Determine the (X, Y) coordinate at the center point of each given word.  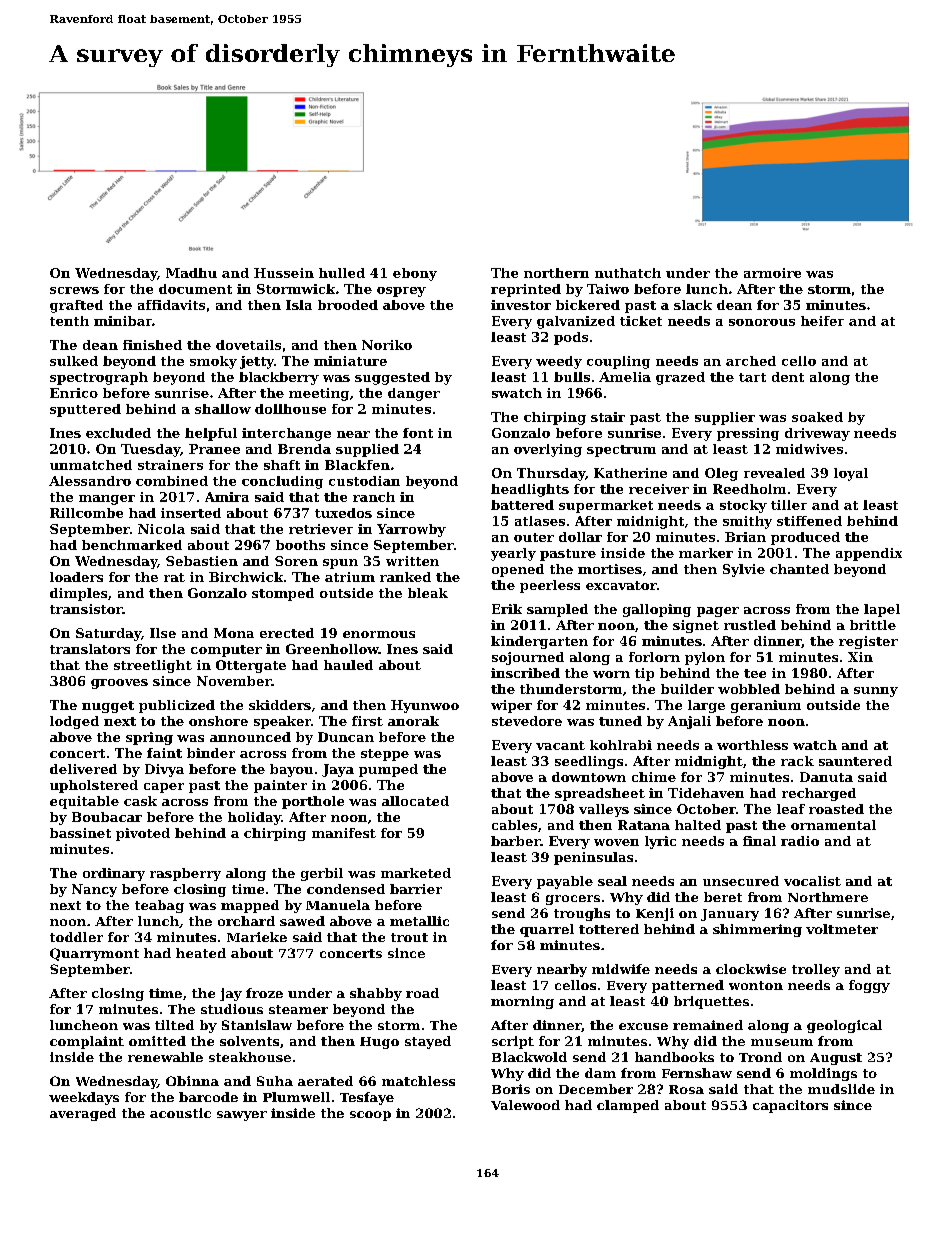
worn (611, 674)
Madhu (191, 273)
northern (556, 273)
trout (409, 937)
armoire (772, 273)
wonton (756, 985)
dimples (78, 594)
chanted (799, 569)
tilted (174, 1025)
